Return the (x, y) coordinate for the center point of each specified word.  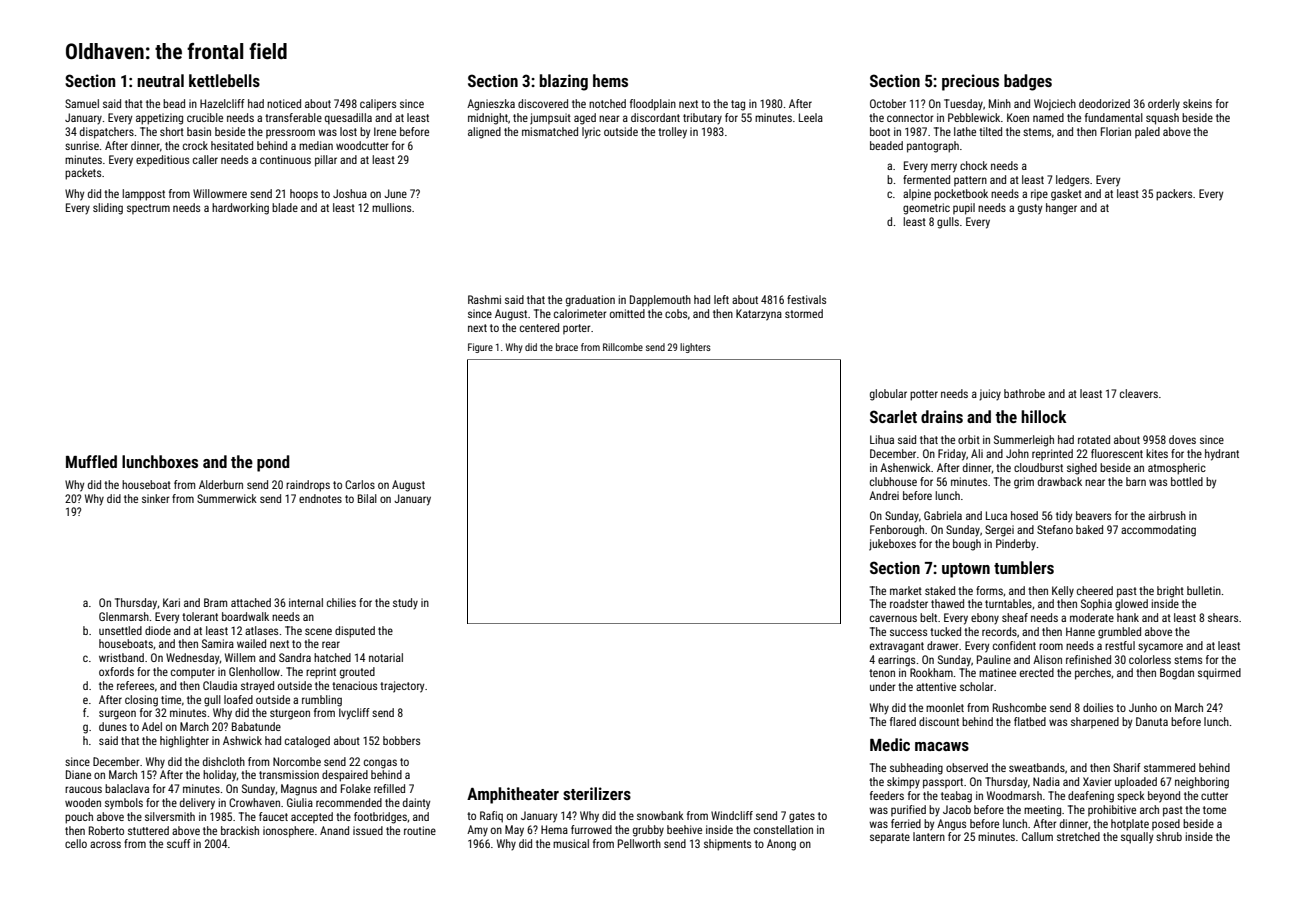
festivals (806, 299)
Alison (1047, 659)
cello (76, 843)
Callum (1037, 836)
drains (942, 416)
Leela (811, 117)
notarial (386, 657)
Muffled (91, 461)
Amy (477, 831)
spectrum (148, 209)
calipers (378, 105)
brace (567, 347)
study (405, 604)
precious (970, 82)
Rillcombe (623, 347)
